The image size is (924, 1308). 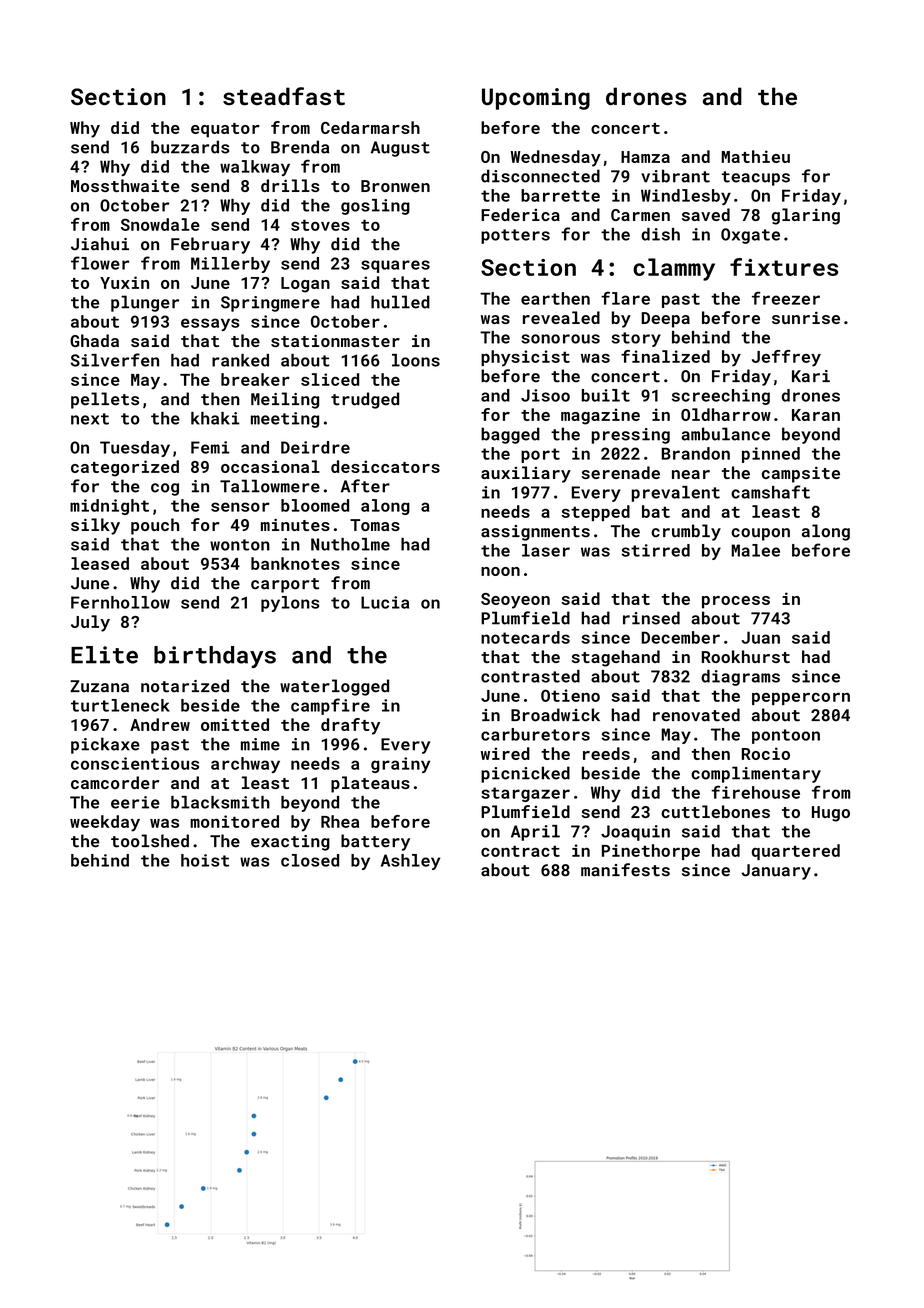 I want to click on sonorous, so click(x=560, y=339).
